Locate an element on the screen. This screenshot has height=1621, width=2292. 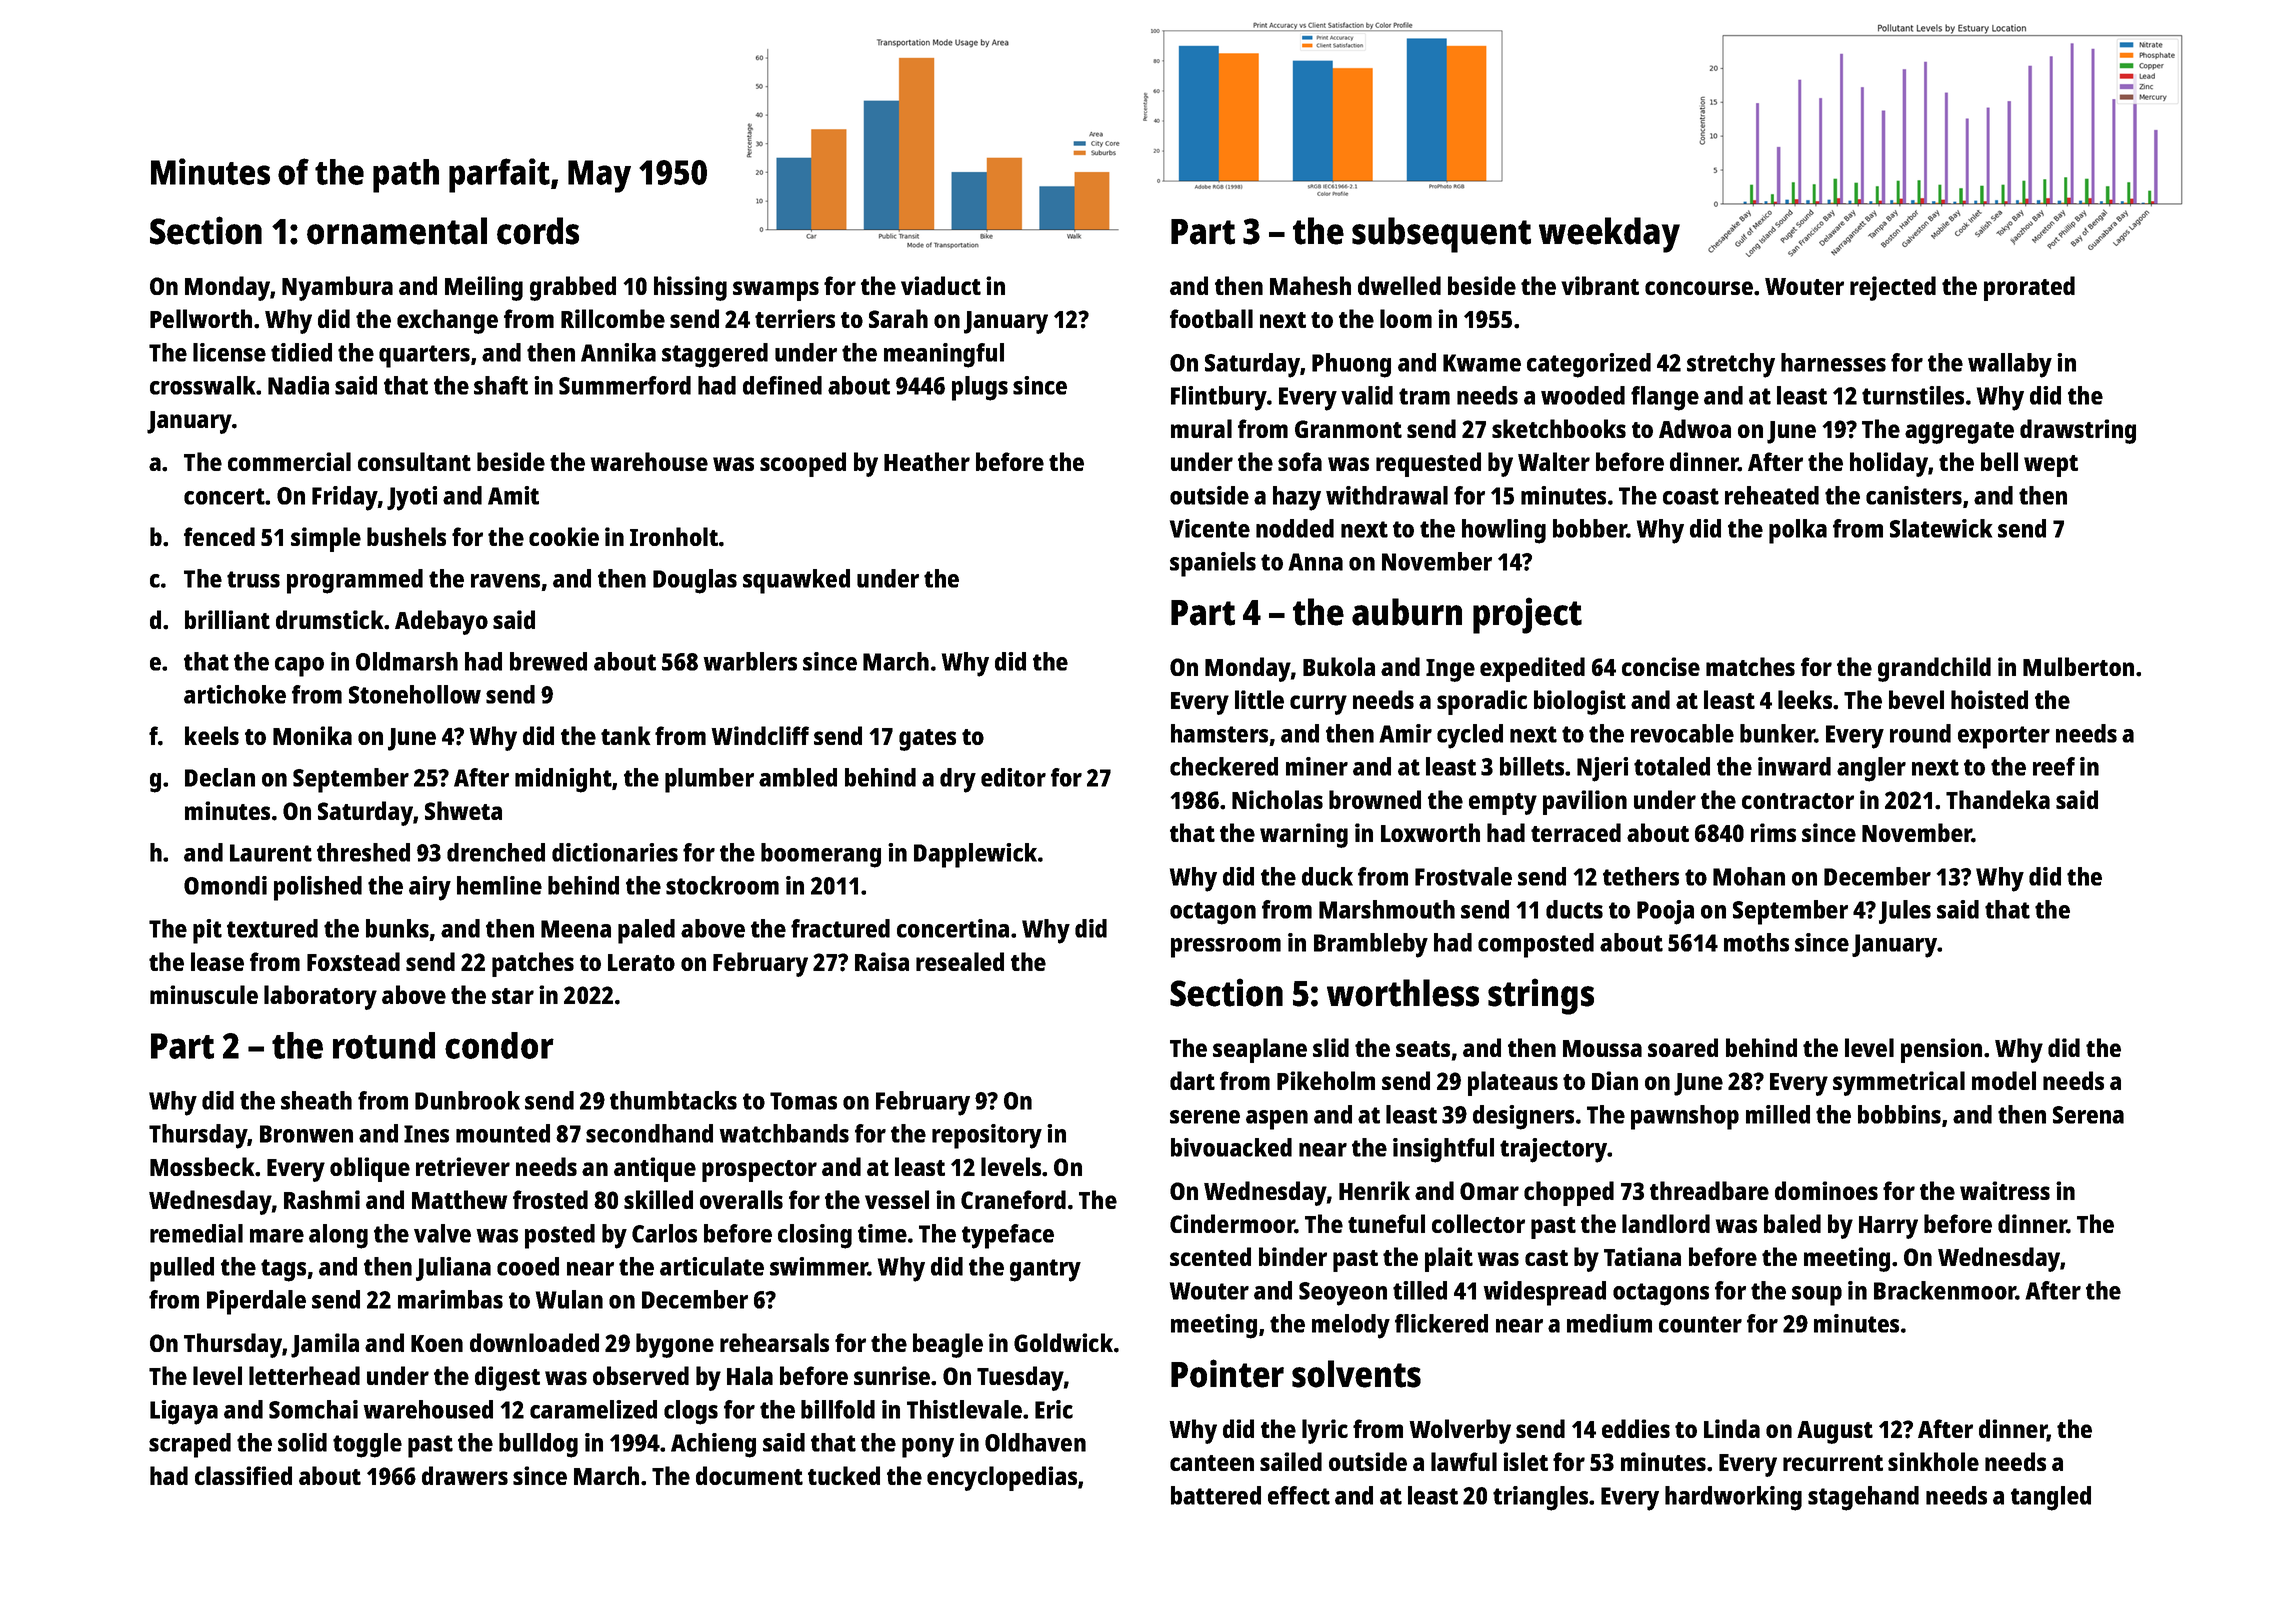
baled is located at coordinates (1792, 1223).
